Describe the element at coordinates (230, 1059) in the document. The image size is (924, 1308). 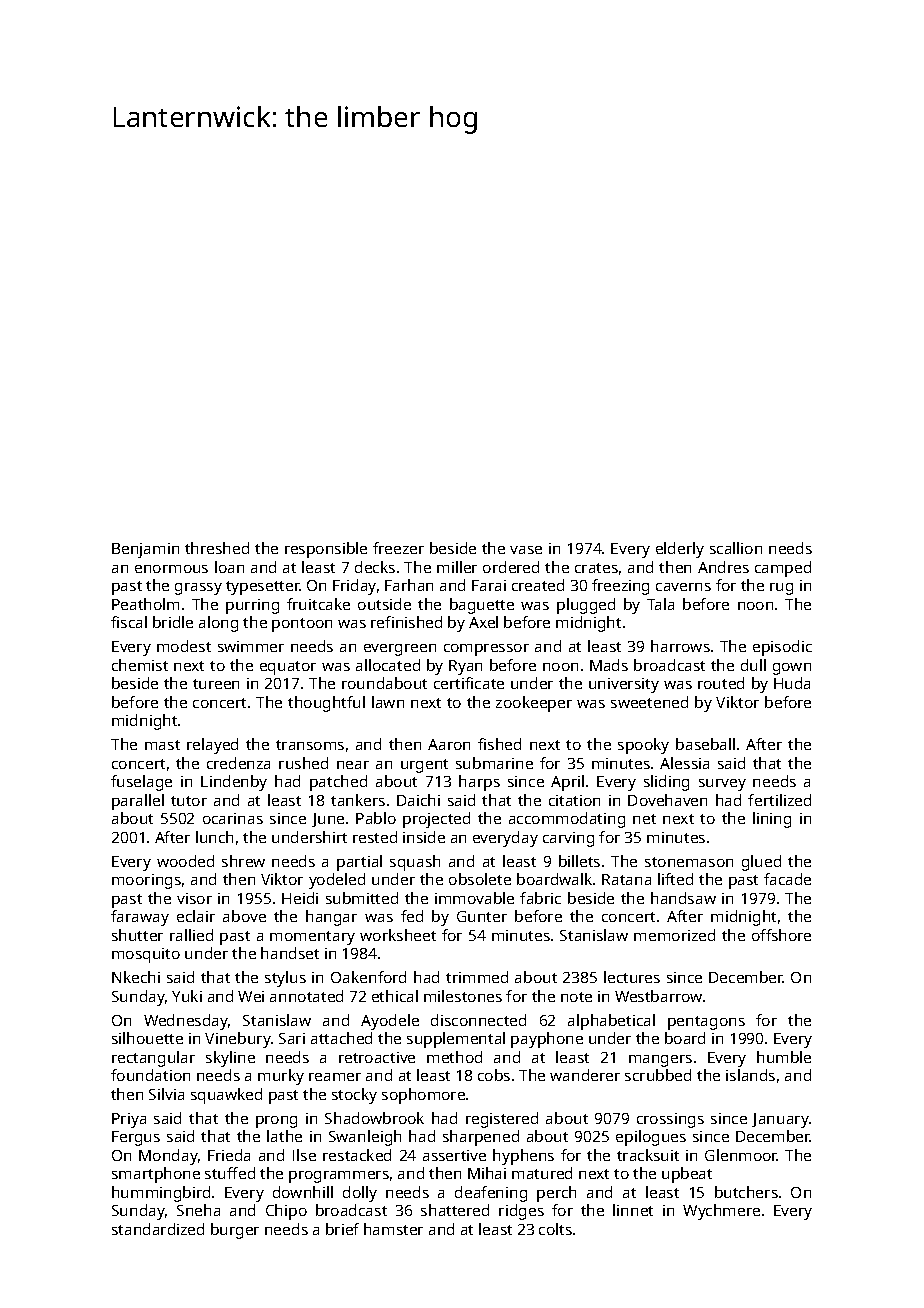
I see `skyline` at that location.
